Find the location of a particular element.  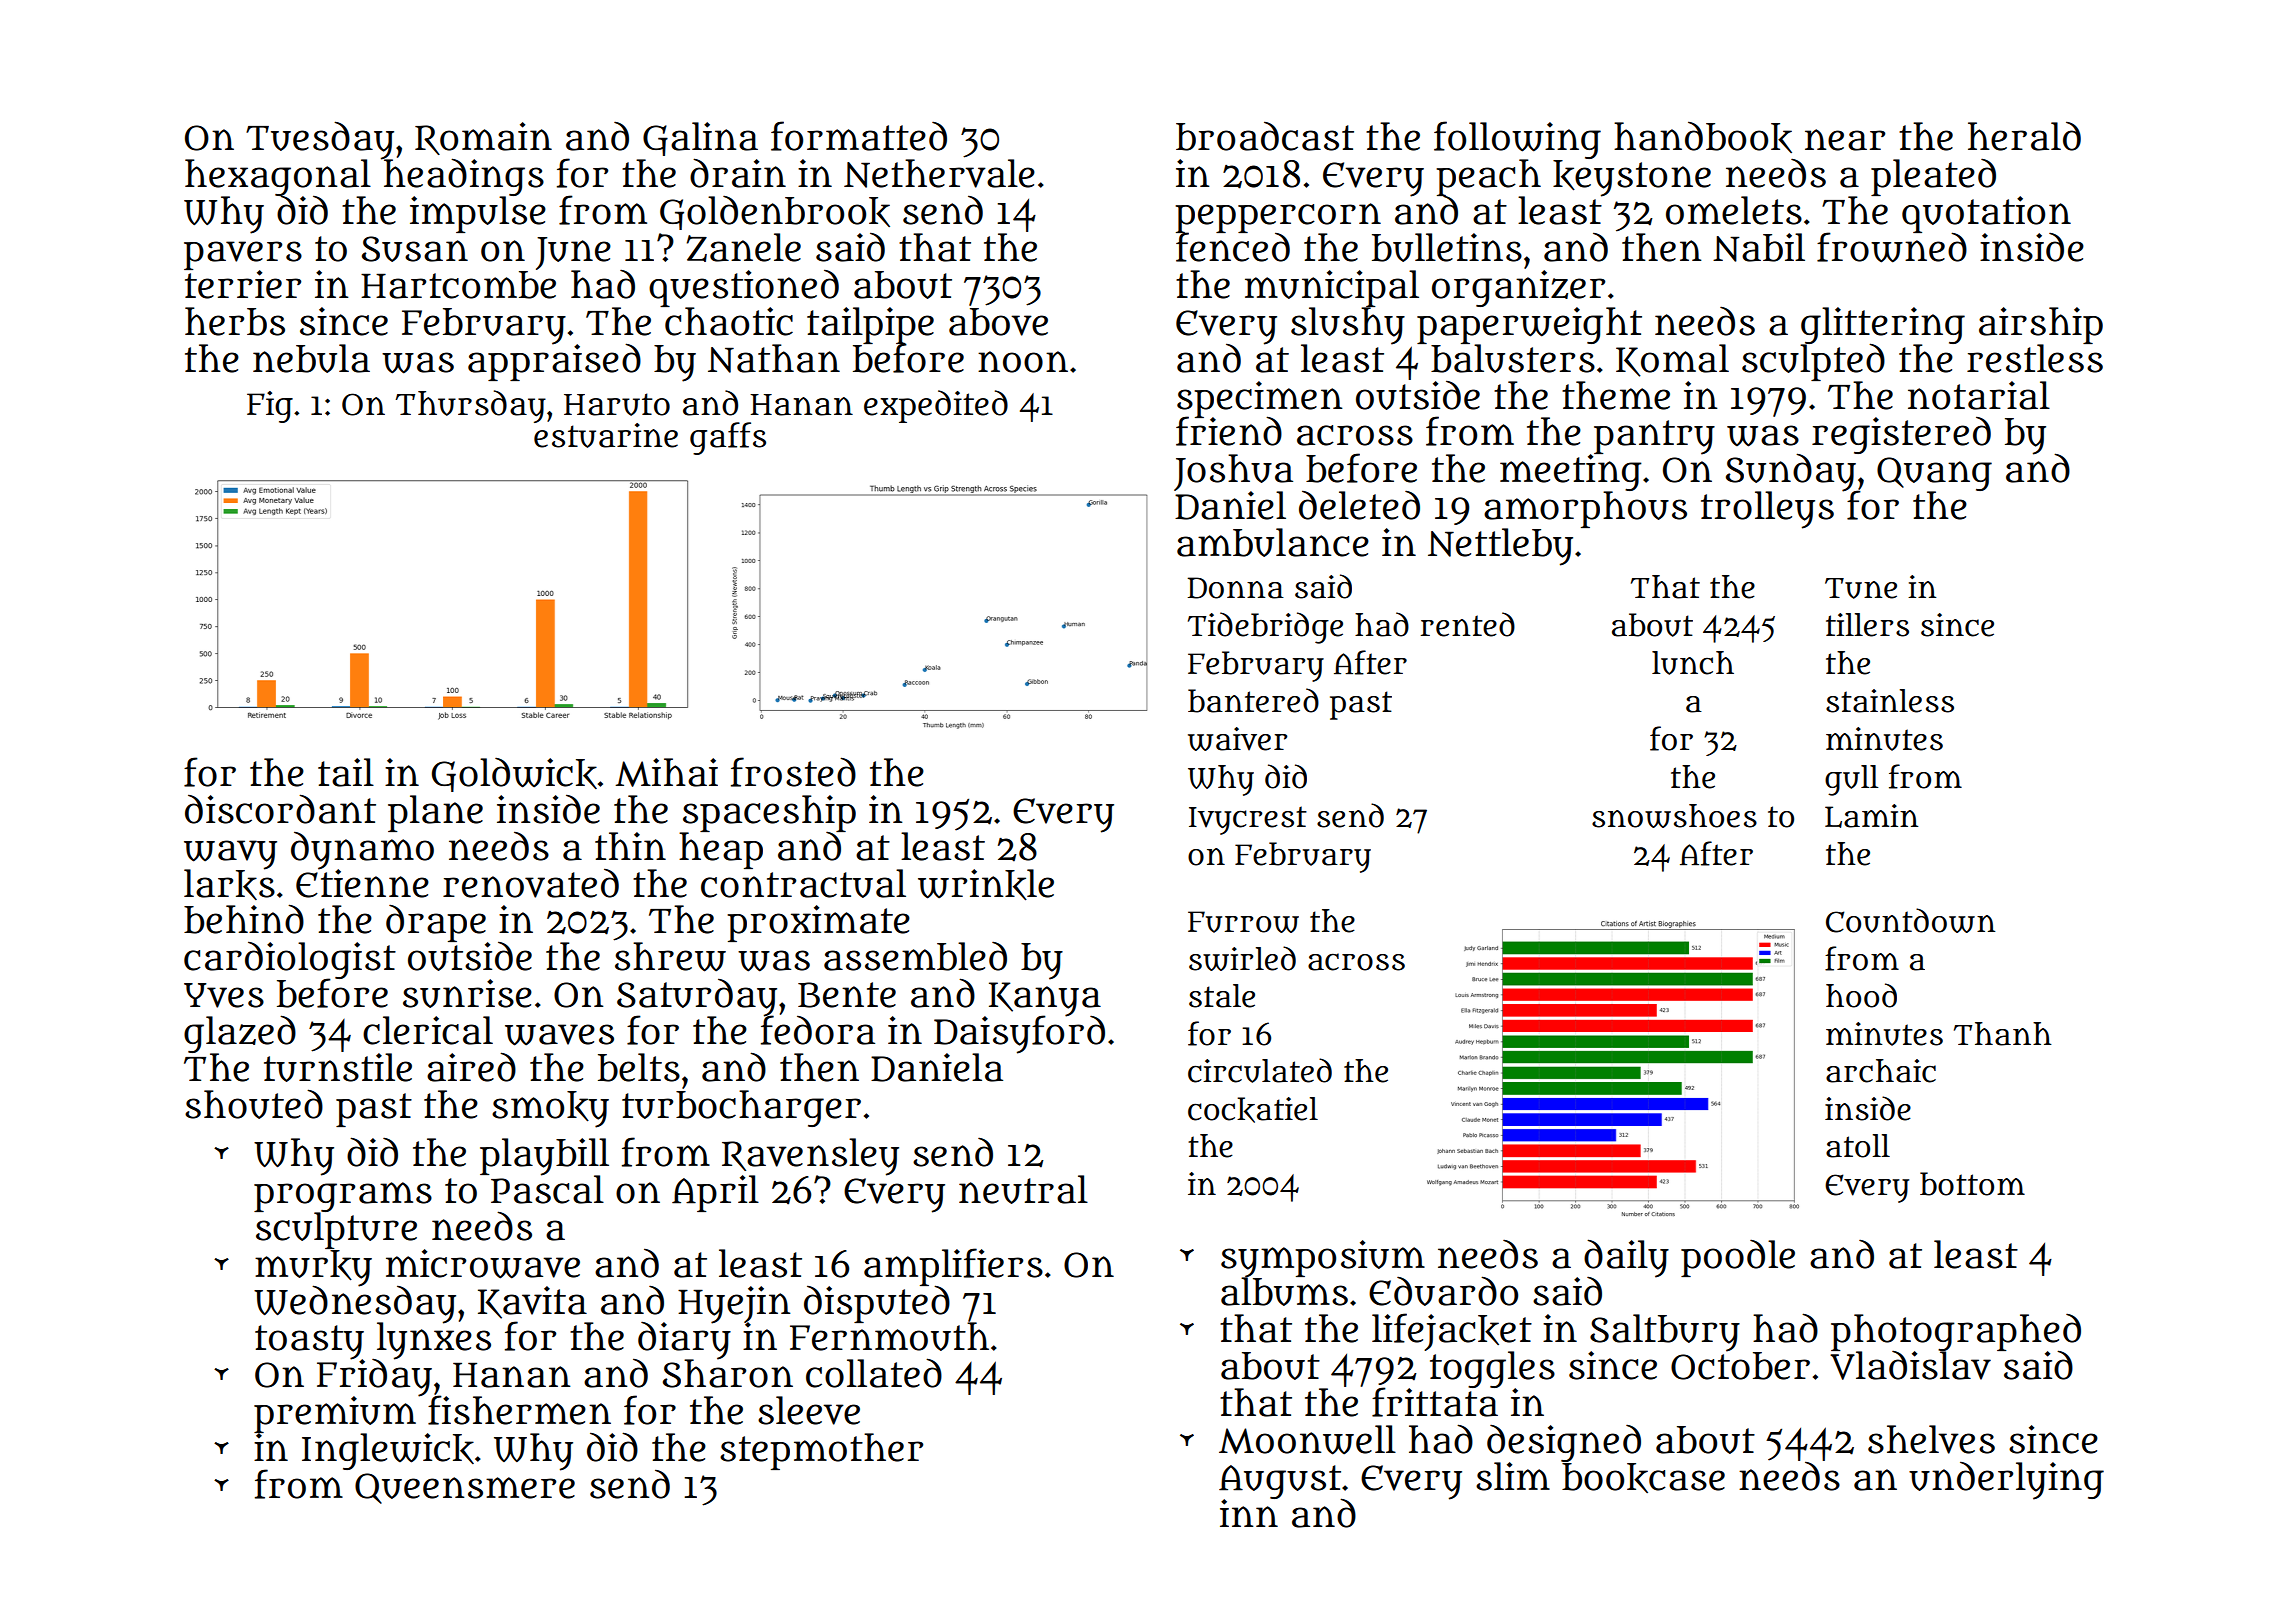

Donna is located at coordinates (1236, 588).
